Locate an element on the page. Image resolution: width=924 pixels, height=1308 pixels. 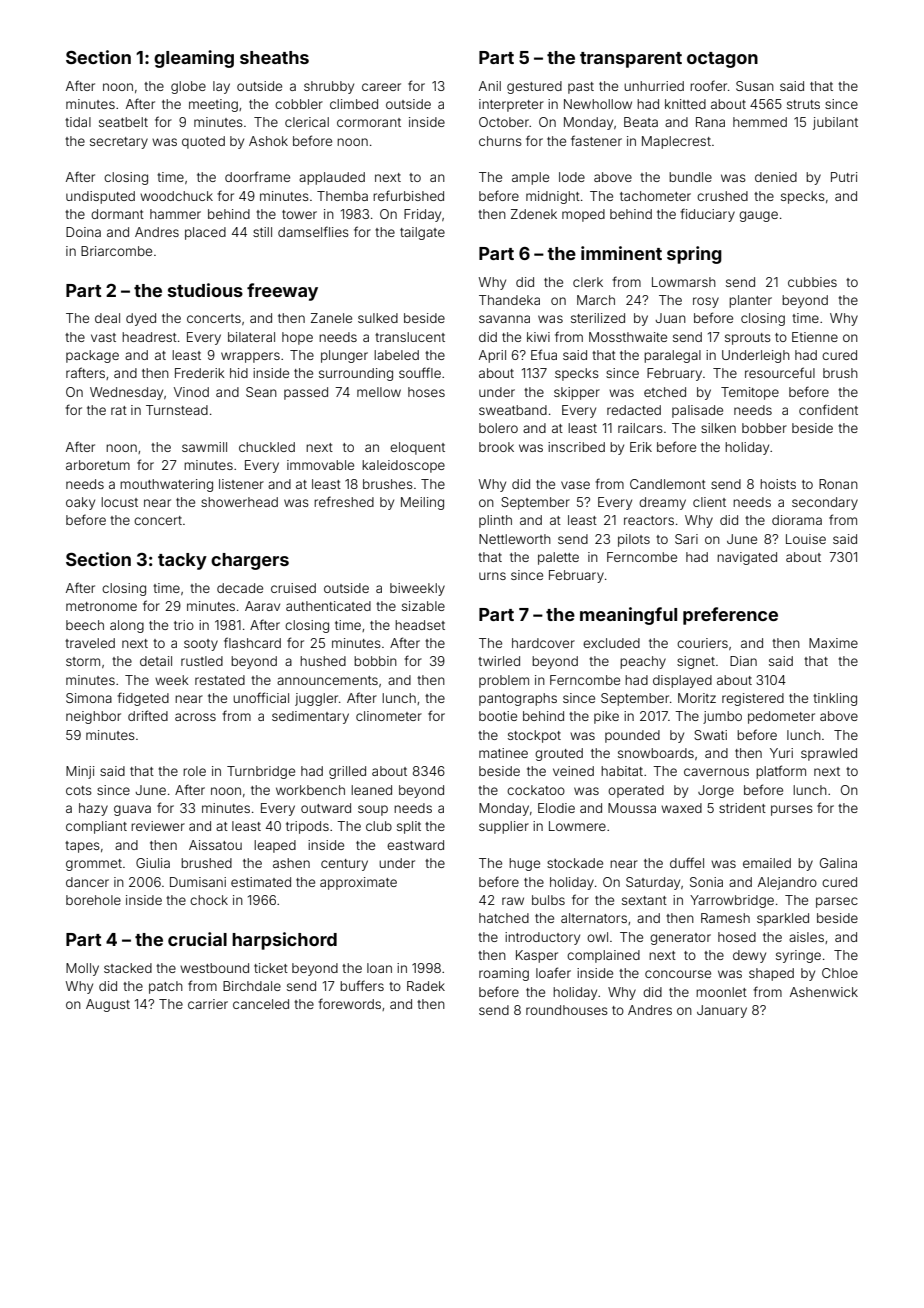
struts is located at coordinates (803, 104).
